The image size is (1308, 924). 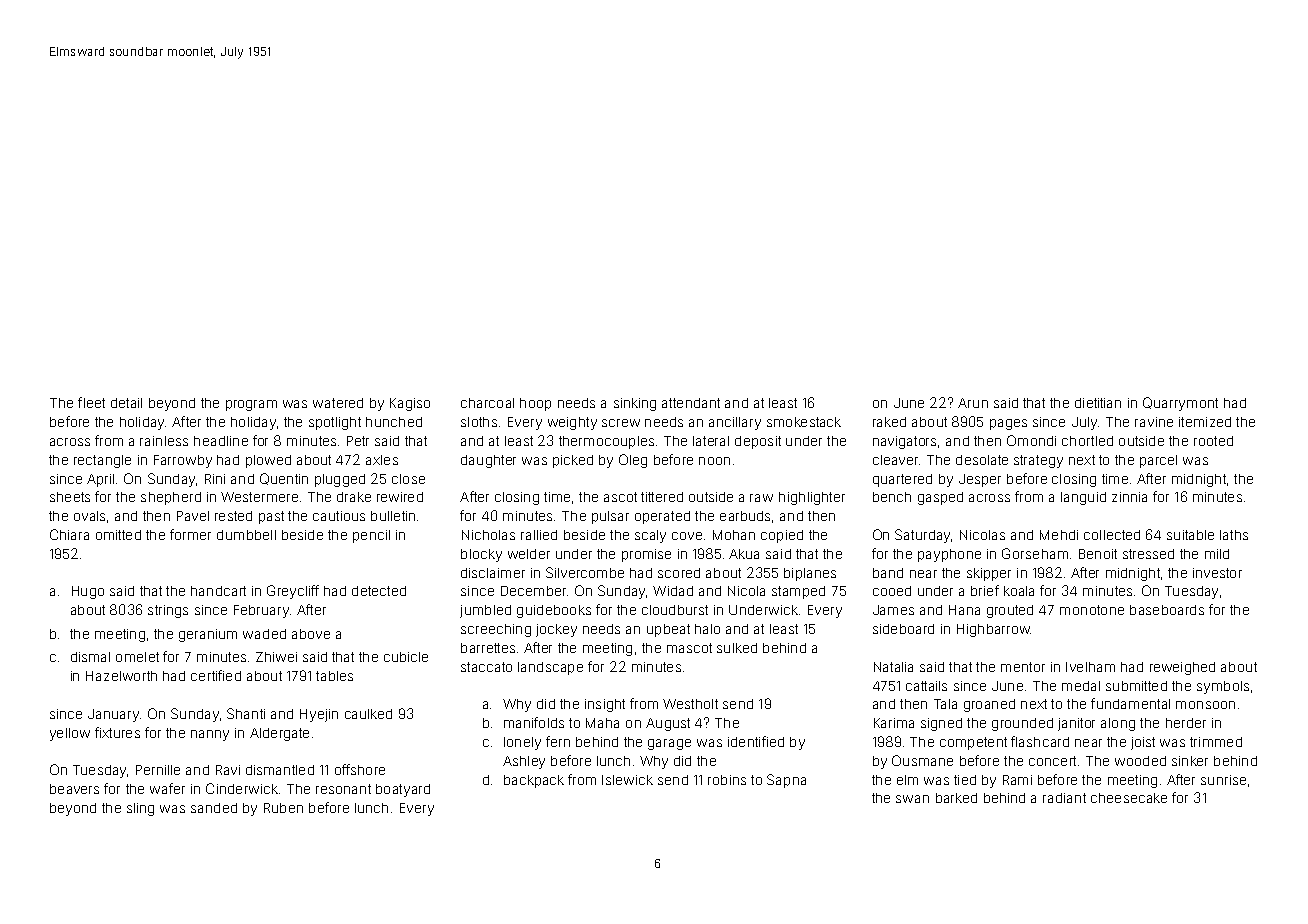 What do you see at coordinates (662, 497) in the screenshot?
I see `tittered` at bounding box center [662, 497].
